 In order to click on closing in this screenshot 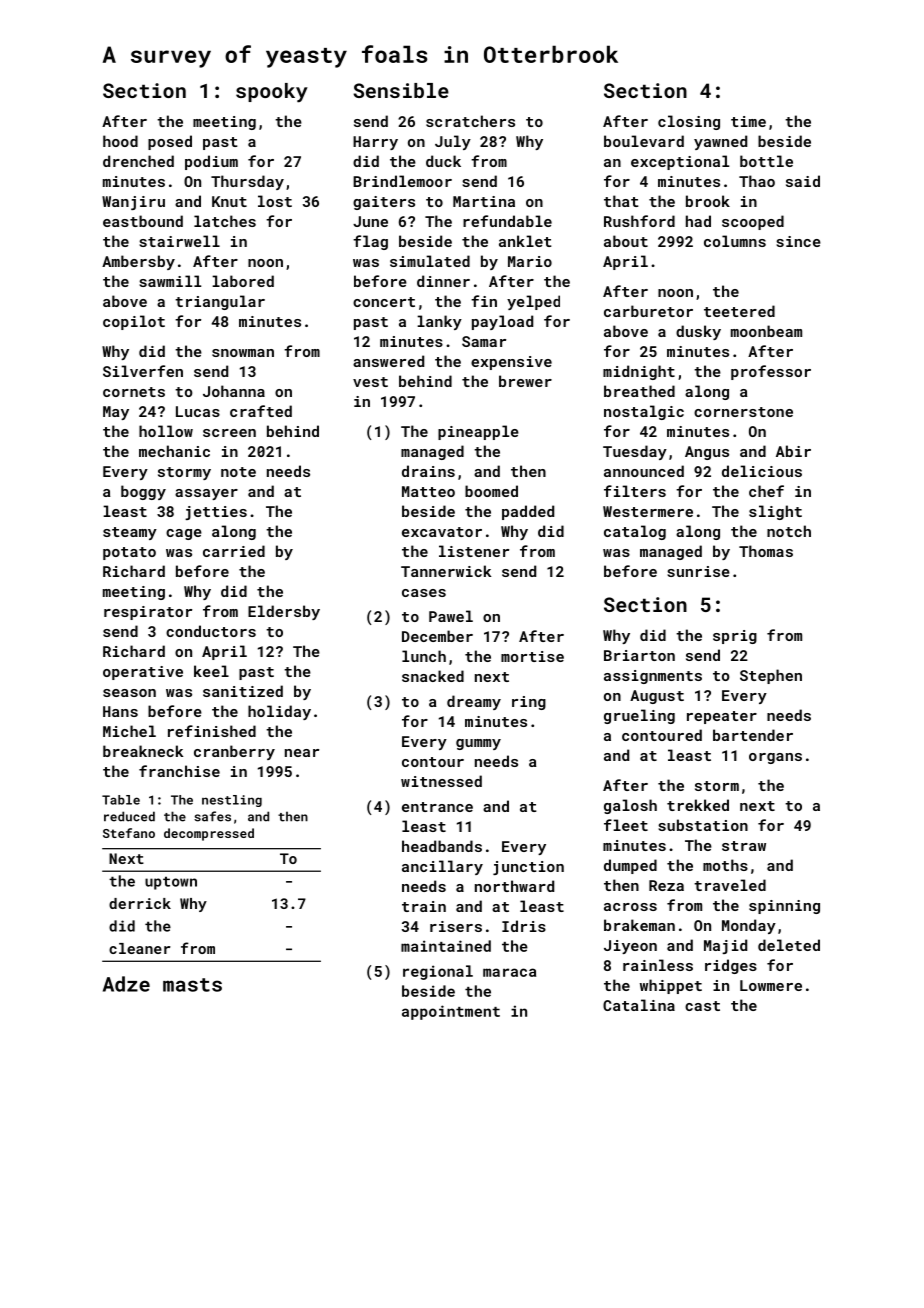, I will do `click(689, 122)`.
